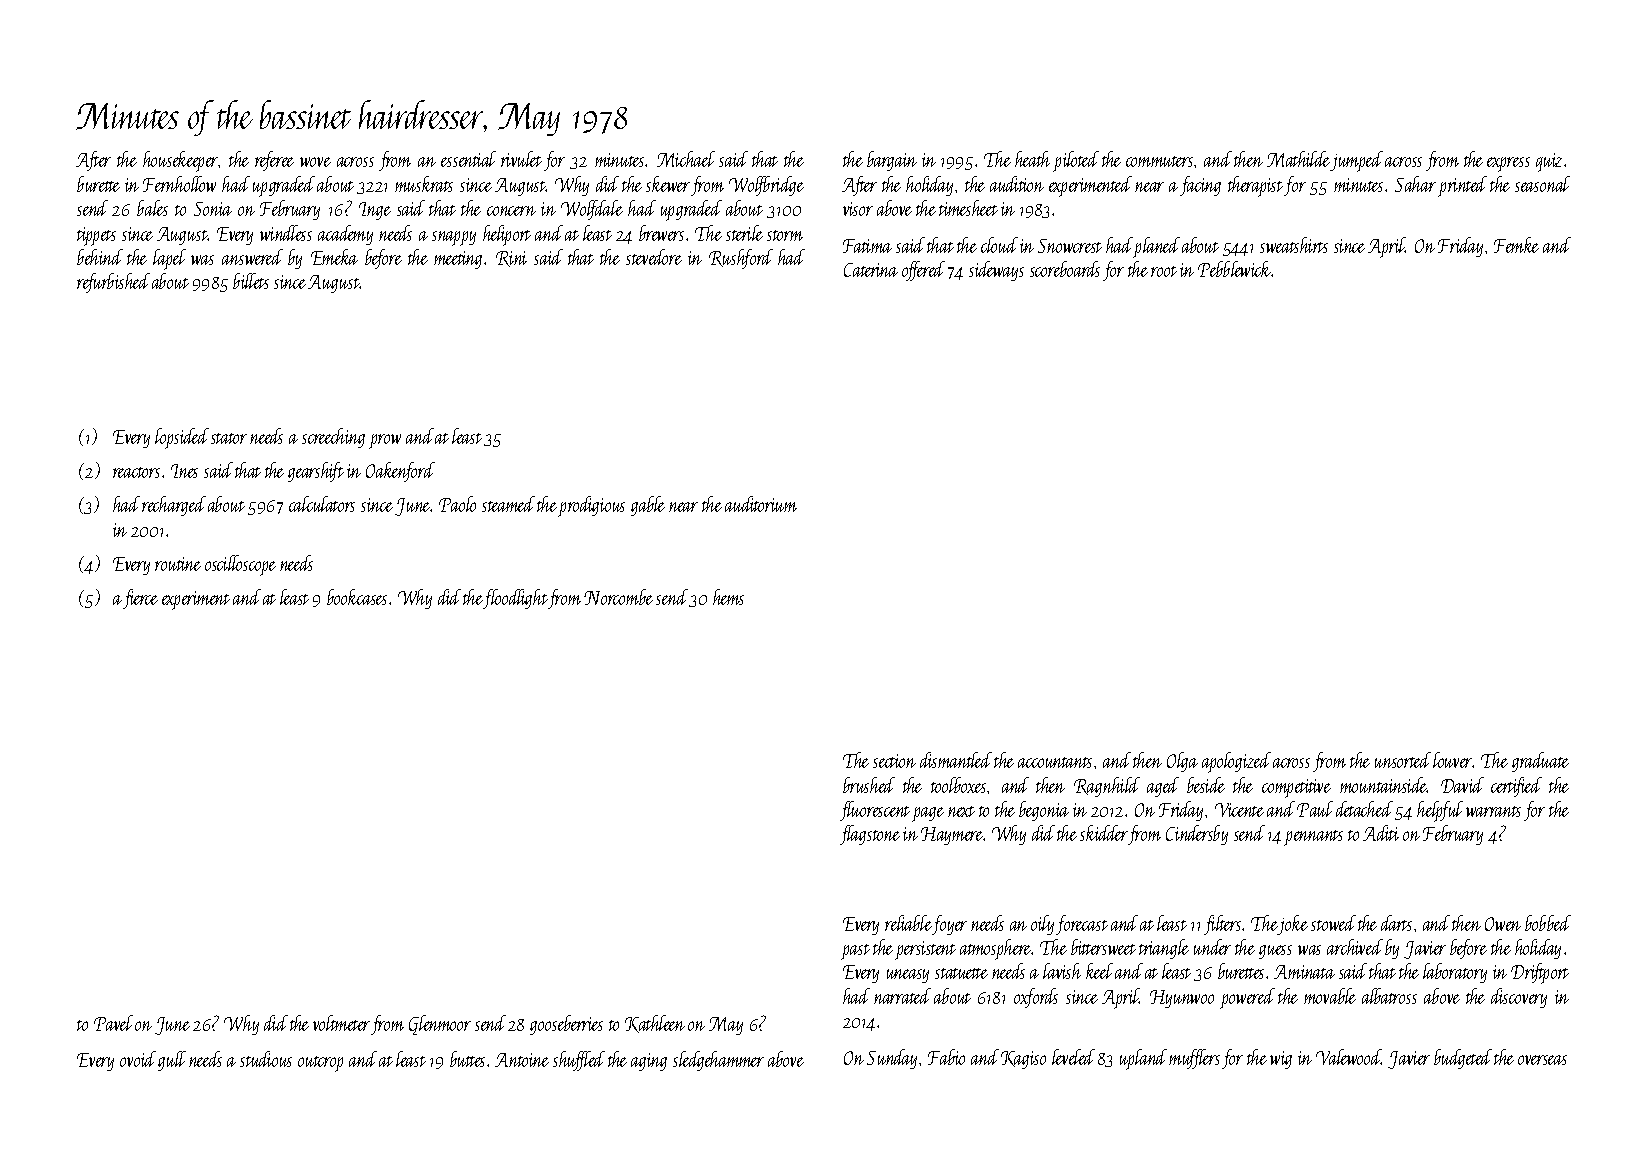 This document has height=1164, width=1646. What do you see at coordinates (761, 504) in the document?
I see `auditorium` at bounding box center [761, 504].
